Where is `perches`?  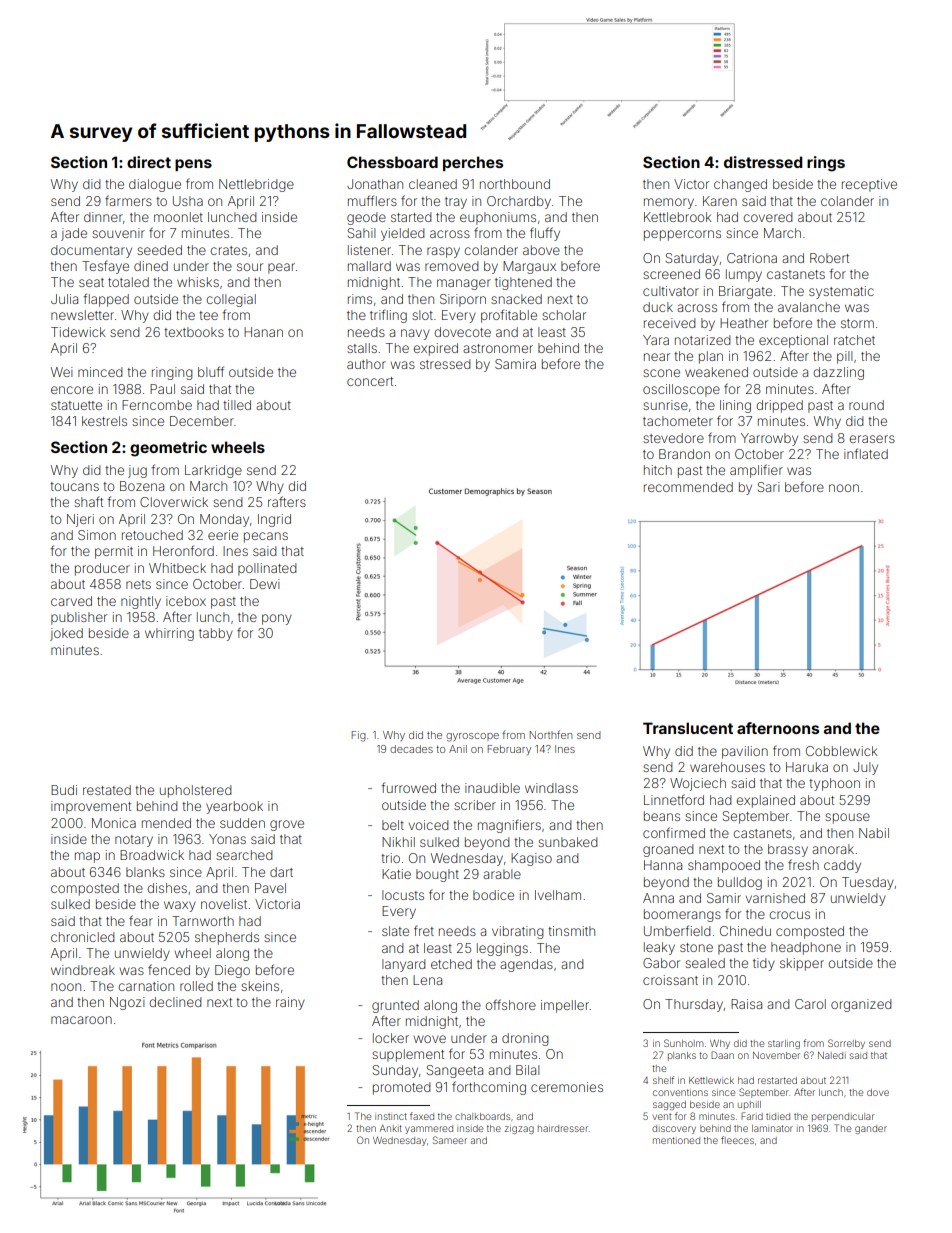
perches is located at coordinates (473, 163).
